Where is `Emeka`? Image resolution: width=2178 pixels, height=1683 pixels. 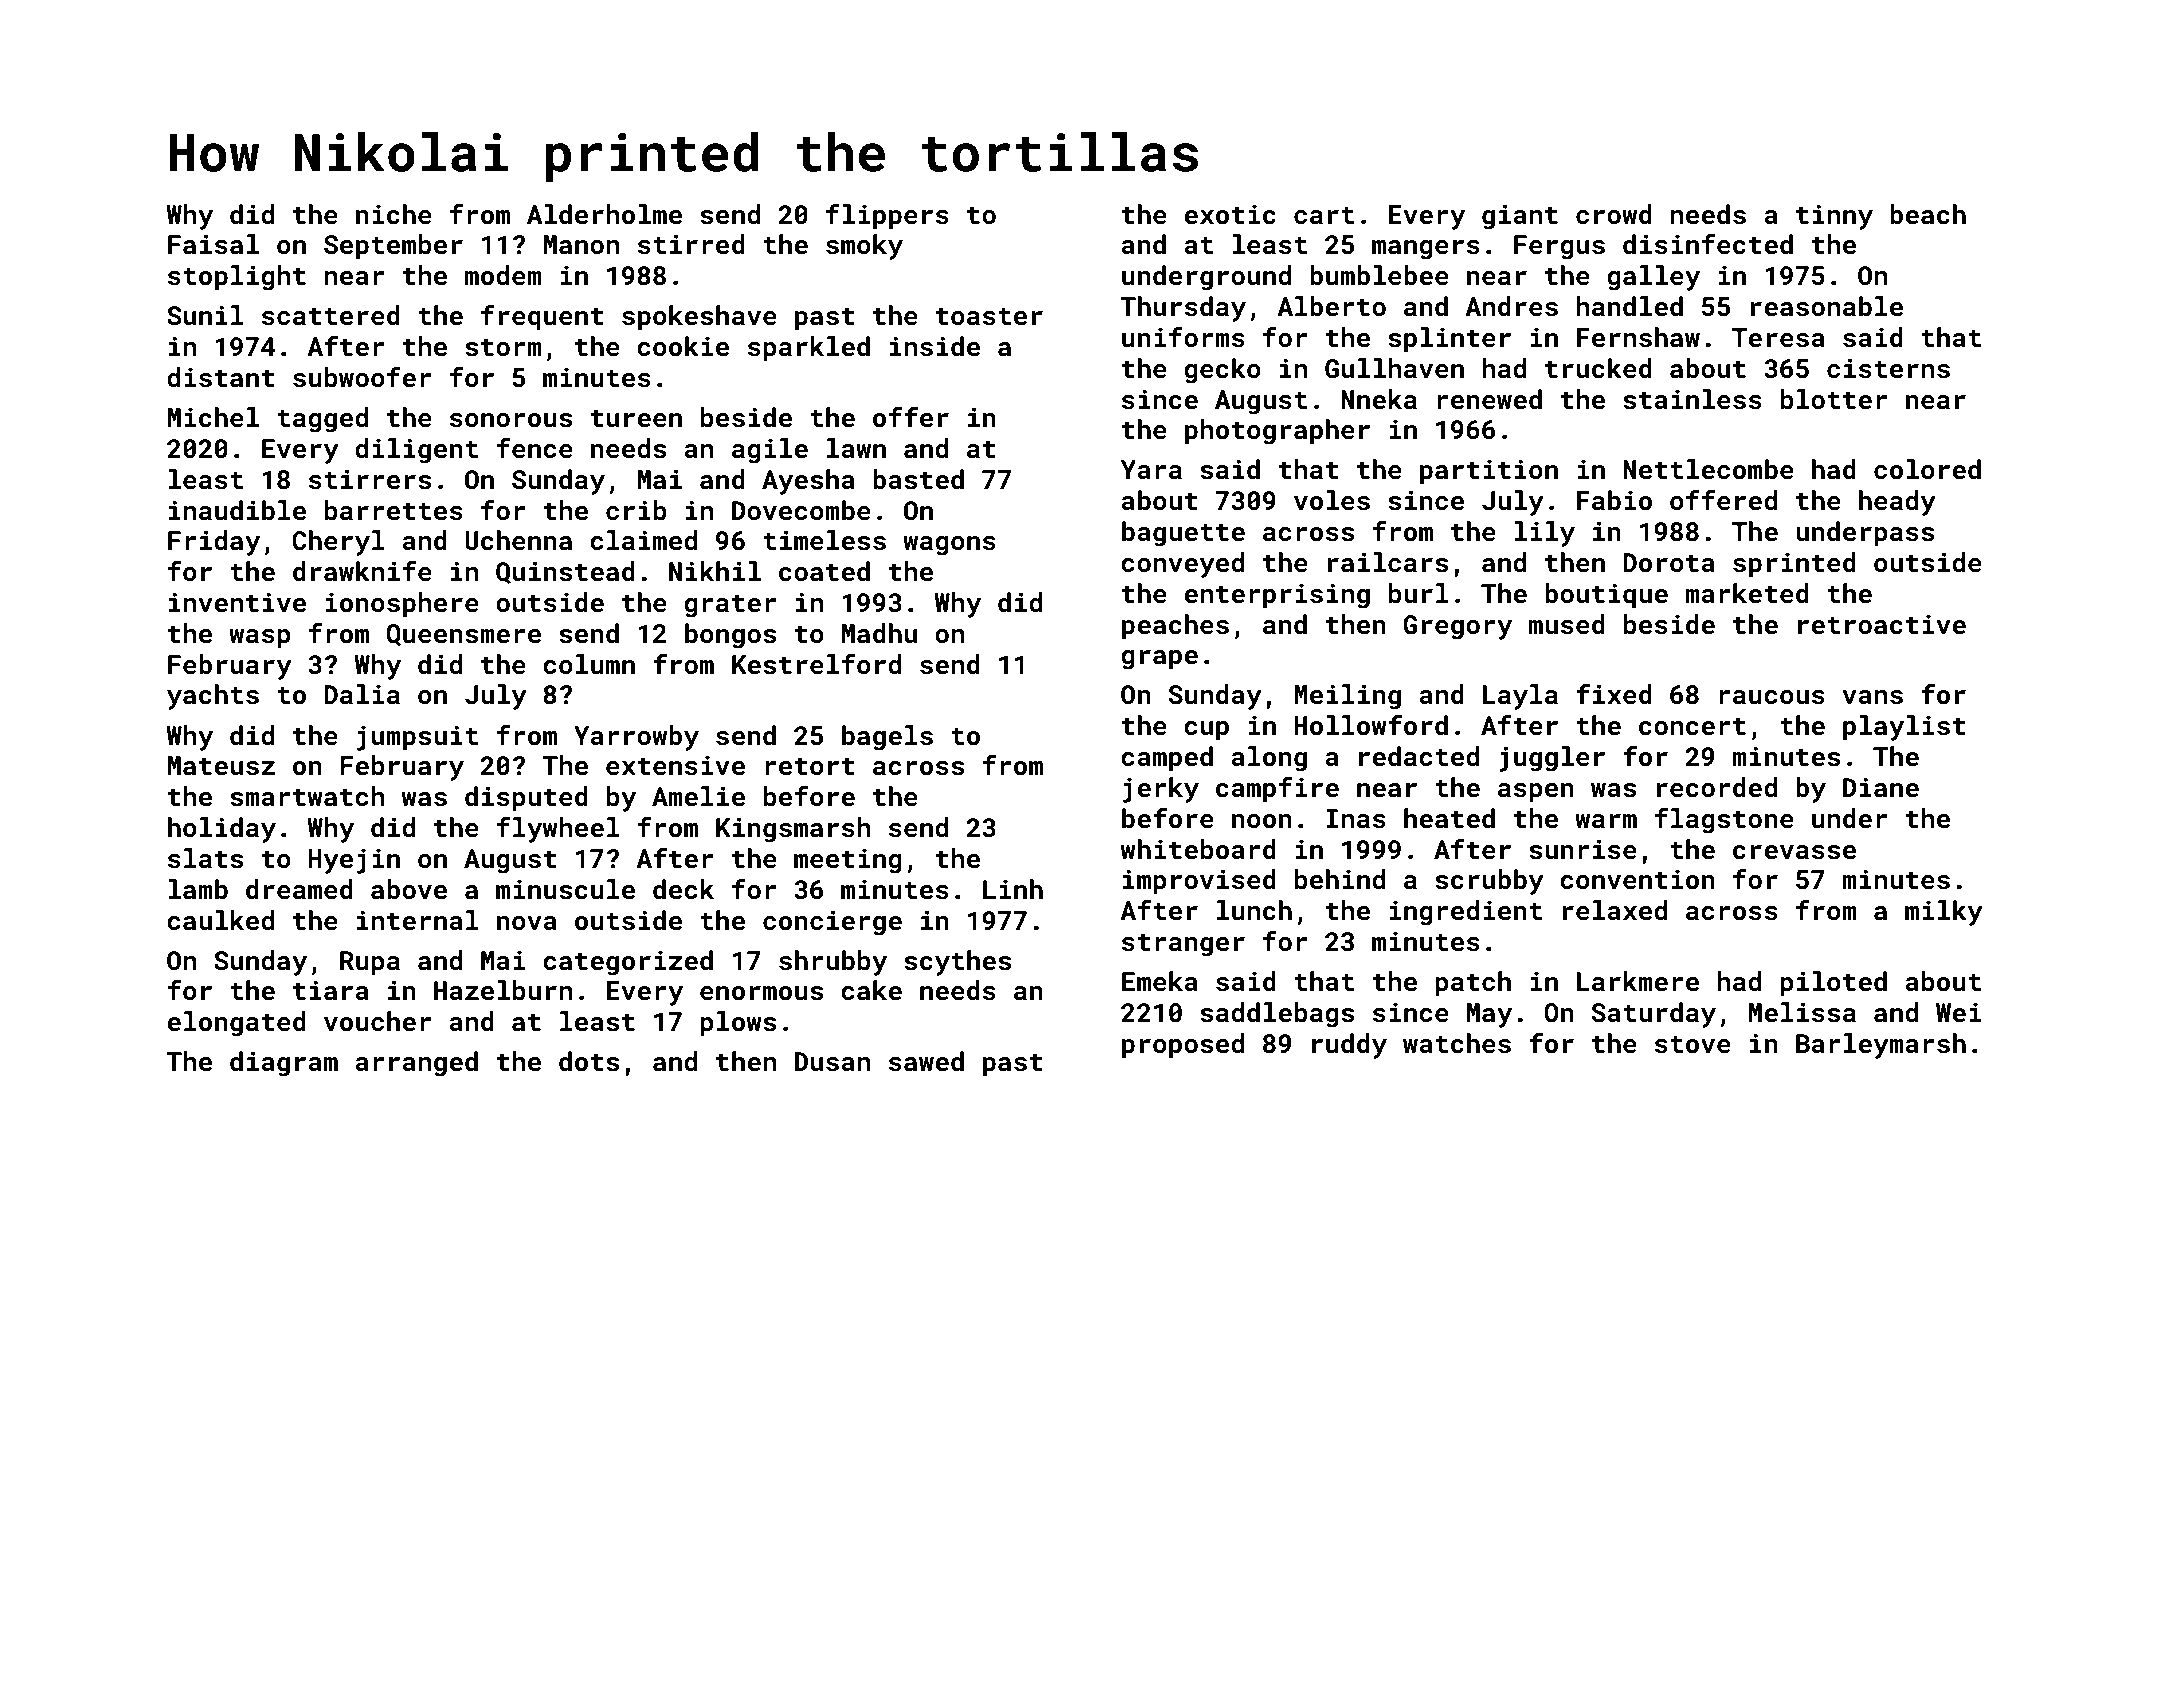
Emeka is located at coordinates (1160, 981).
